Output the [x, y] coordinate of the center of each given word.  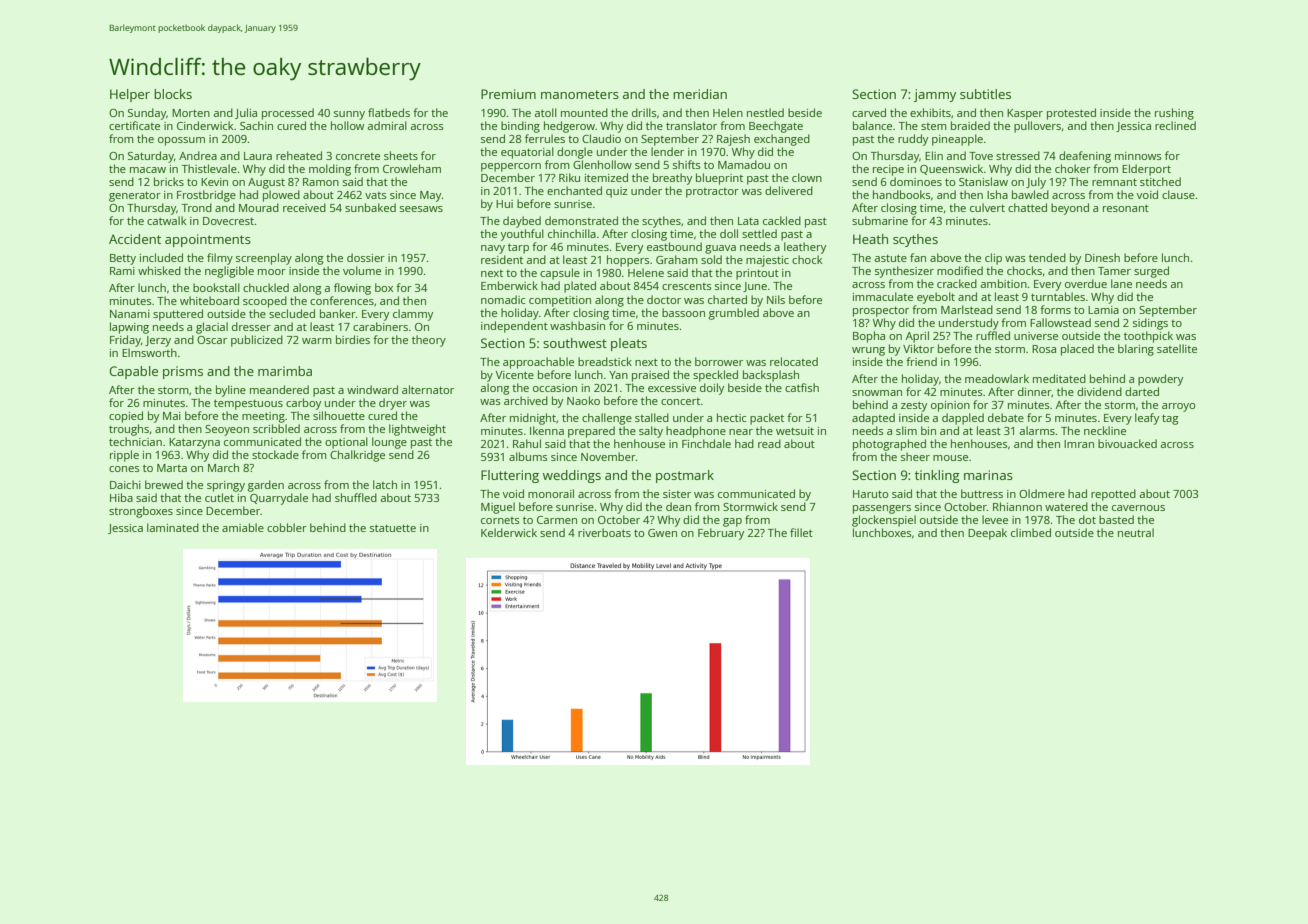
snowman [877, 393]
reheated [299, 155]
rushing [1174, 114]
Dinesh [1102, 257]
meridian [700, 94]
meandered [279, 389]
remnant [1114, 182]
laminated [173, 527]
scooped [265, 302]
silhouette [339, 415]
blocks [173, 94]
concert [680, 401]
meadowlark [997, 378]
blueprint [719, 179]
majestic [767, 261]
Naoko [583, 400]
